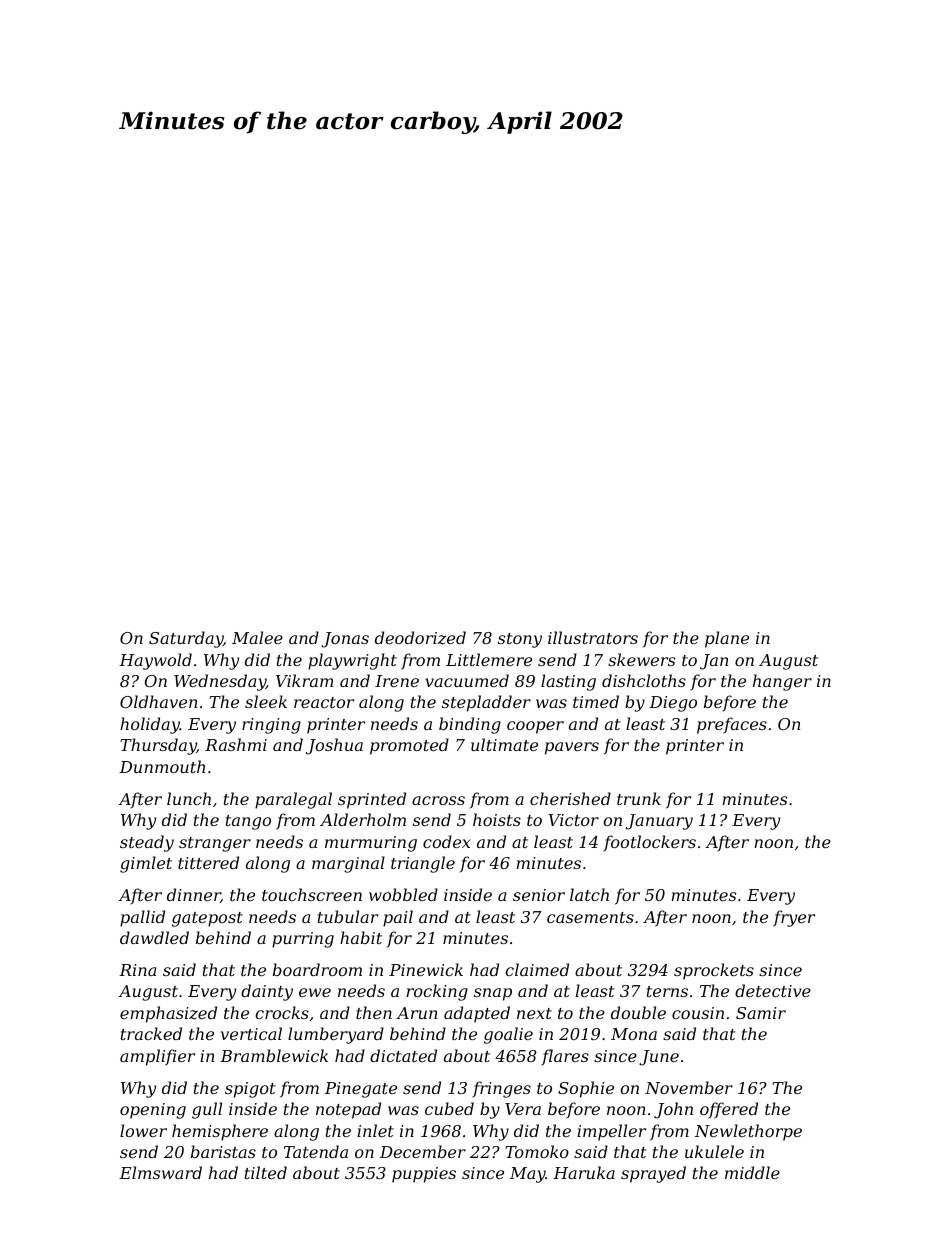 The height and width of the screenshot is (1233, 952). Describe the element at coordinates (673, 1110) in the screenshot. I see `John` at that location.
